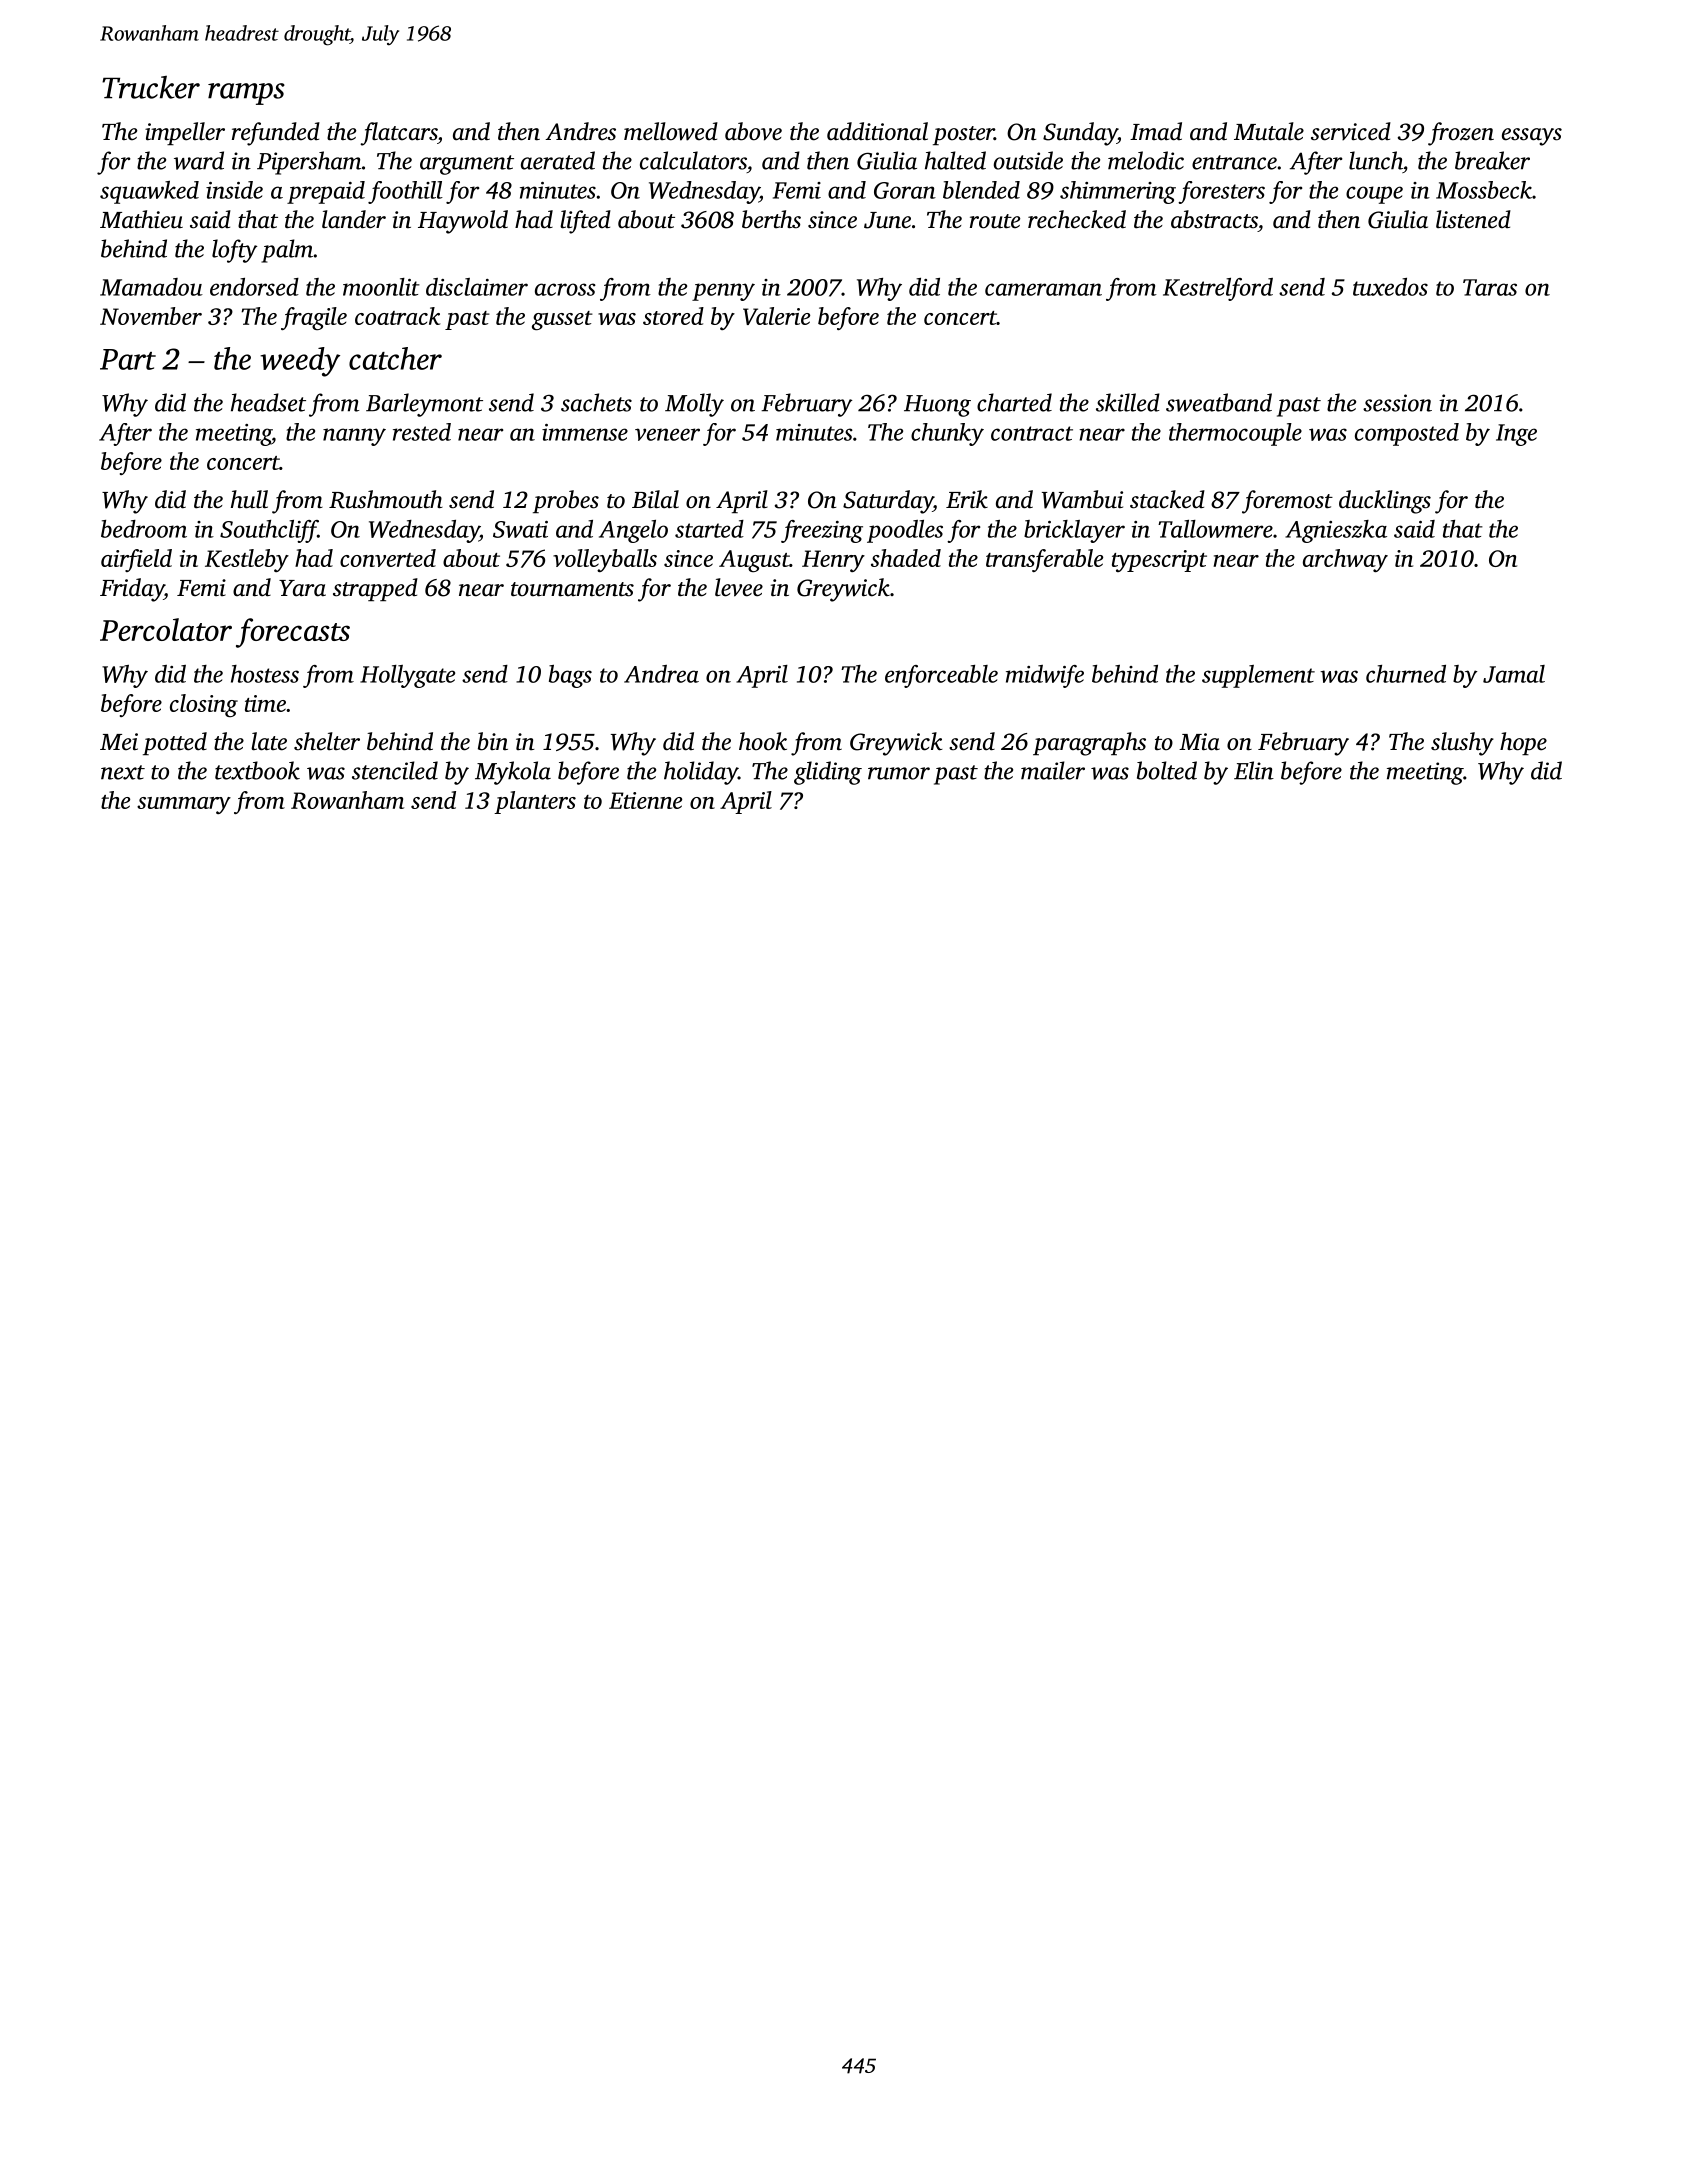 This screenshot has height=2178, width=1683. Describe the element at coordinates (693, 160) in the screenshot. I see `calculators` at that location.
